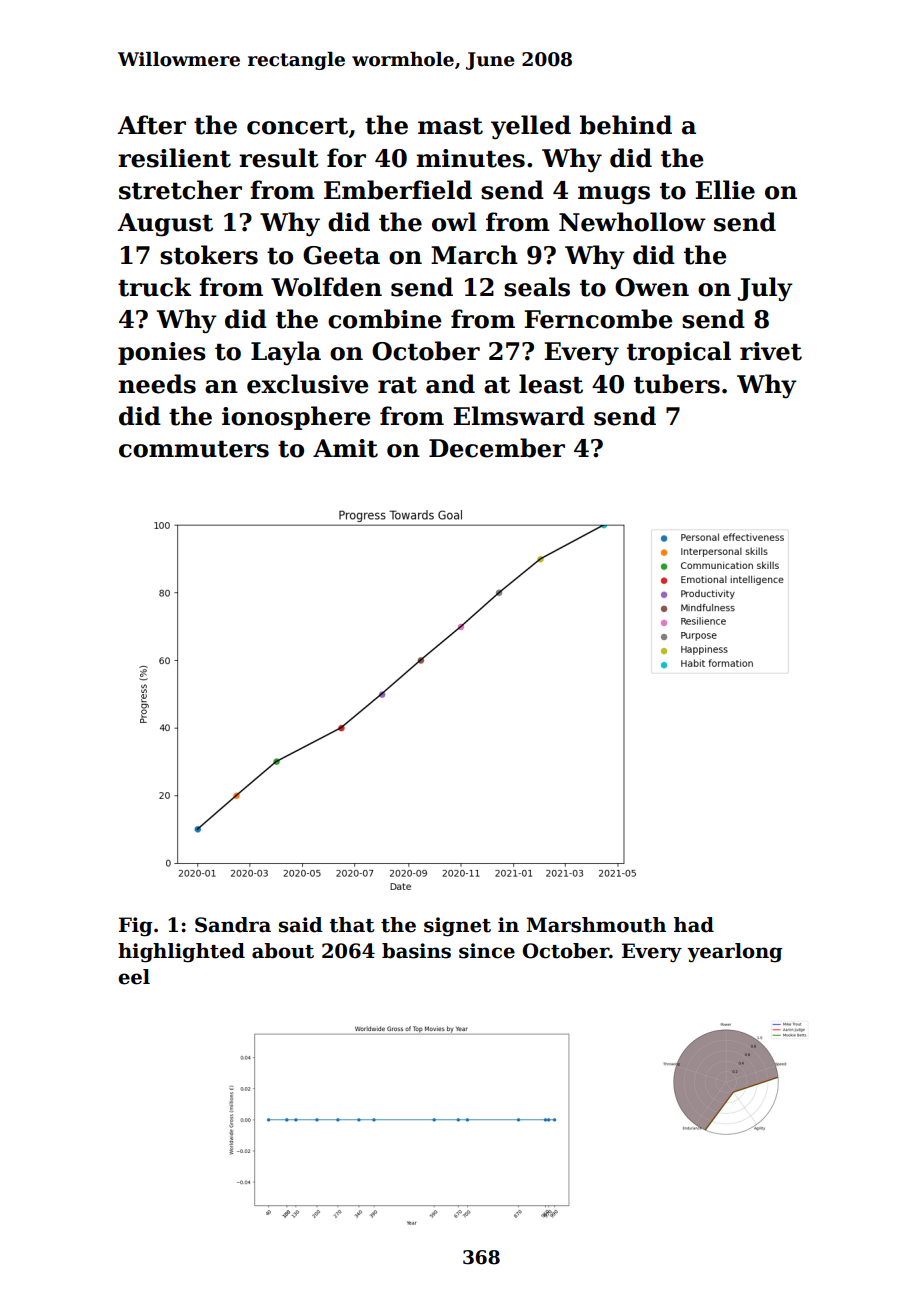  I want to click on about, so click(283, 951).
